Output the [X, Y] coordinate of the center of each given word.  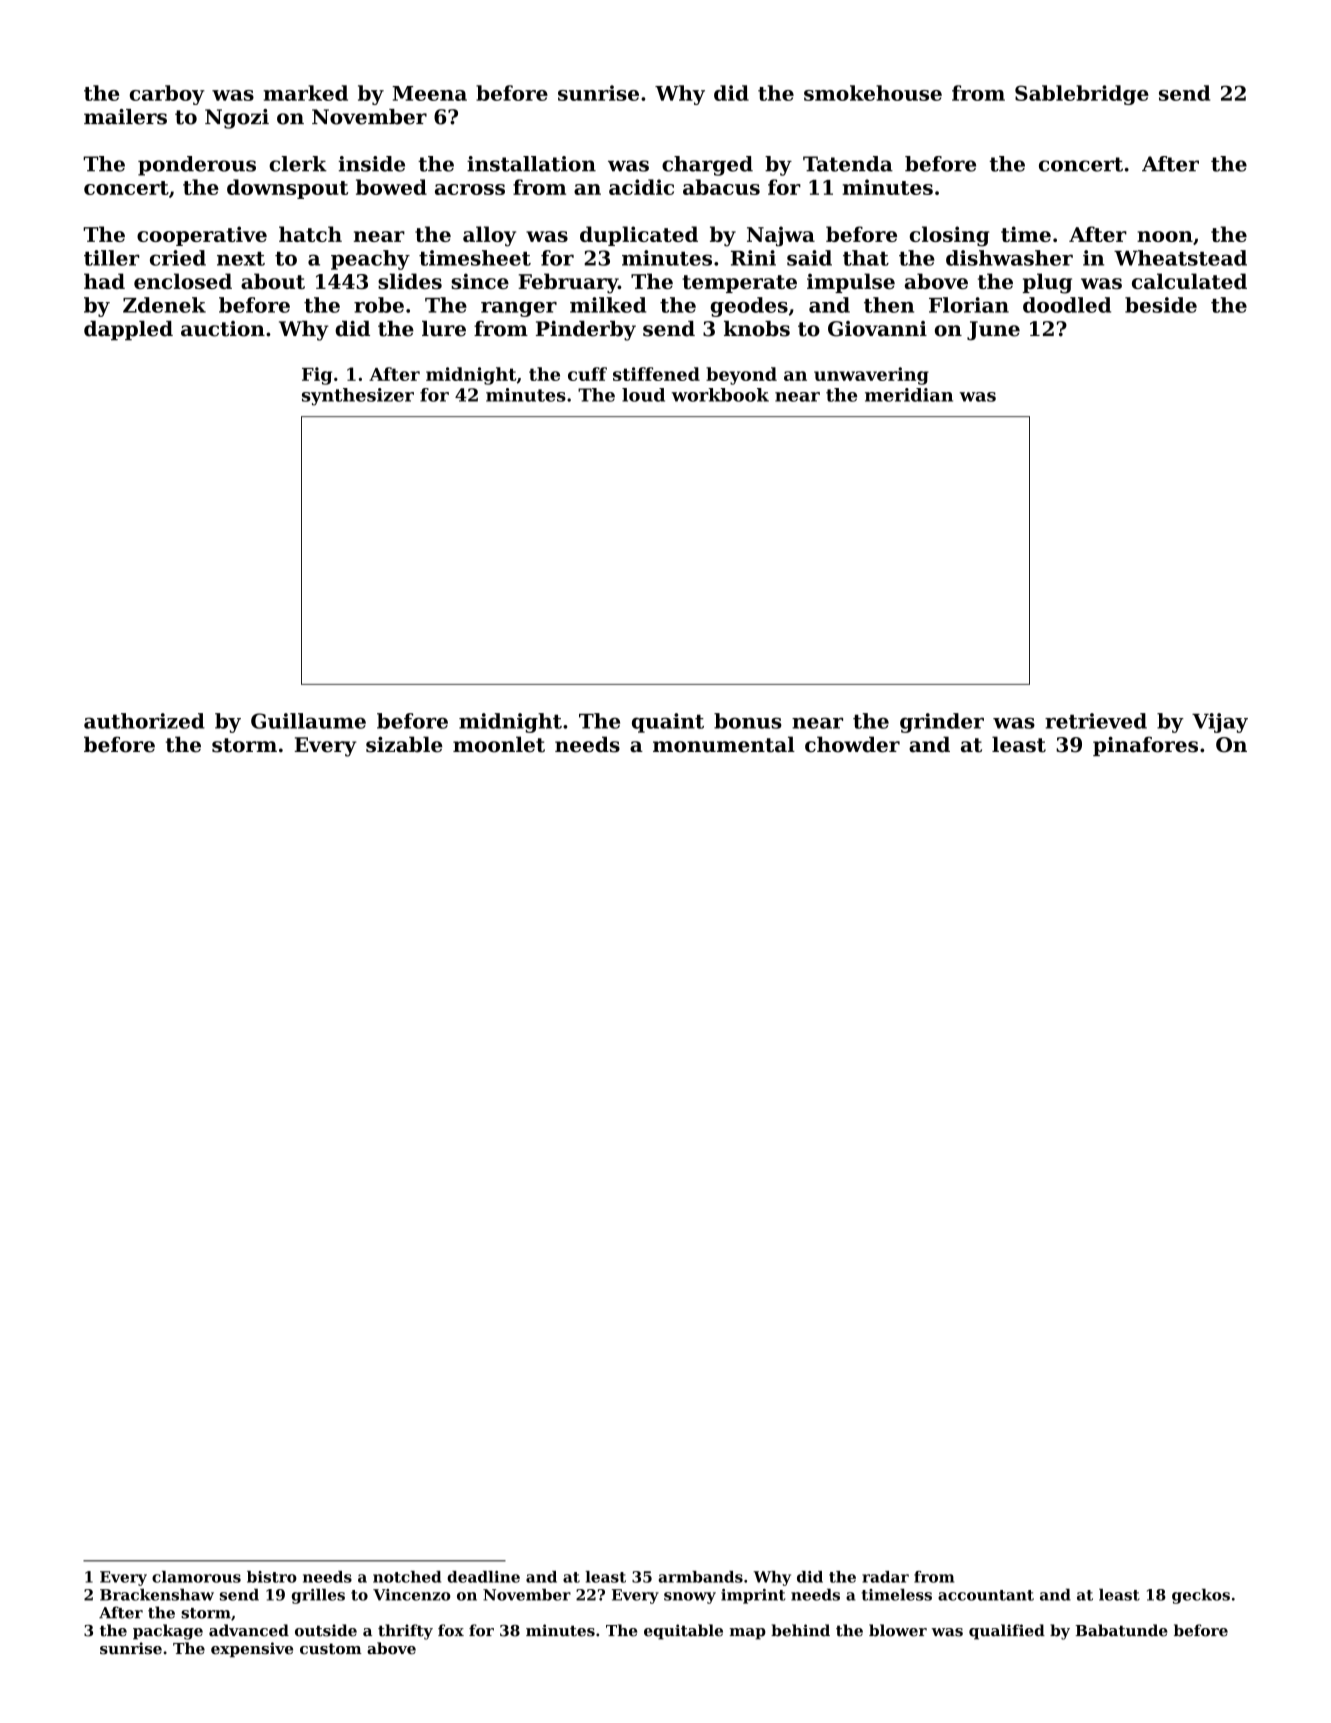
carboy [167, 95]
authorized [144, 721]
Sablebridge [1082, 95]
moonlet [499, 744]
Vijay [1220, 723]
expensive [252, 1649]
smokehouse [873, 93]
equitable [683, 1632]
